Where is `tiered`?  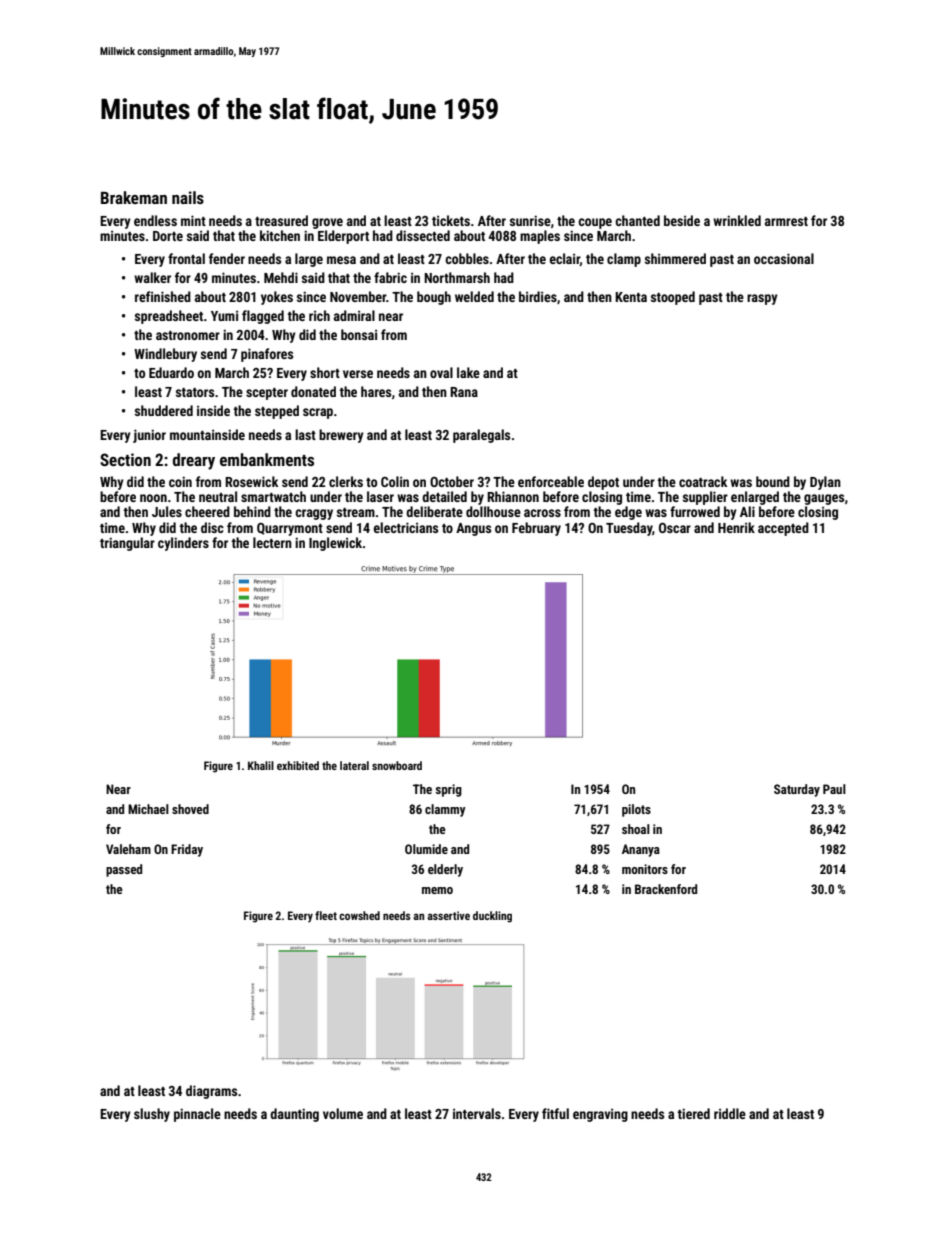 tiered is located at coordinates (693, 1113).
